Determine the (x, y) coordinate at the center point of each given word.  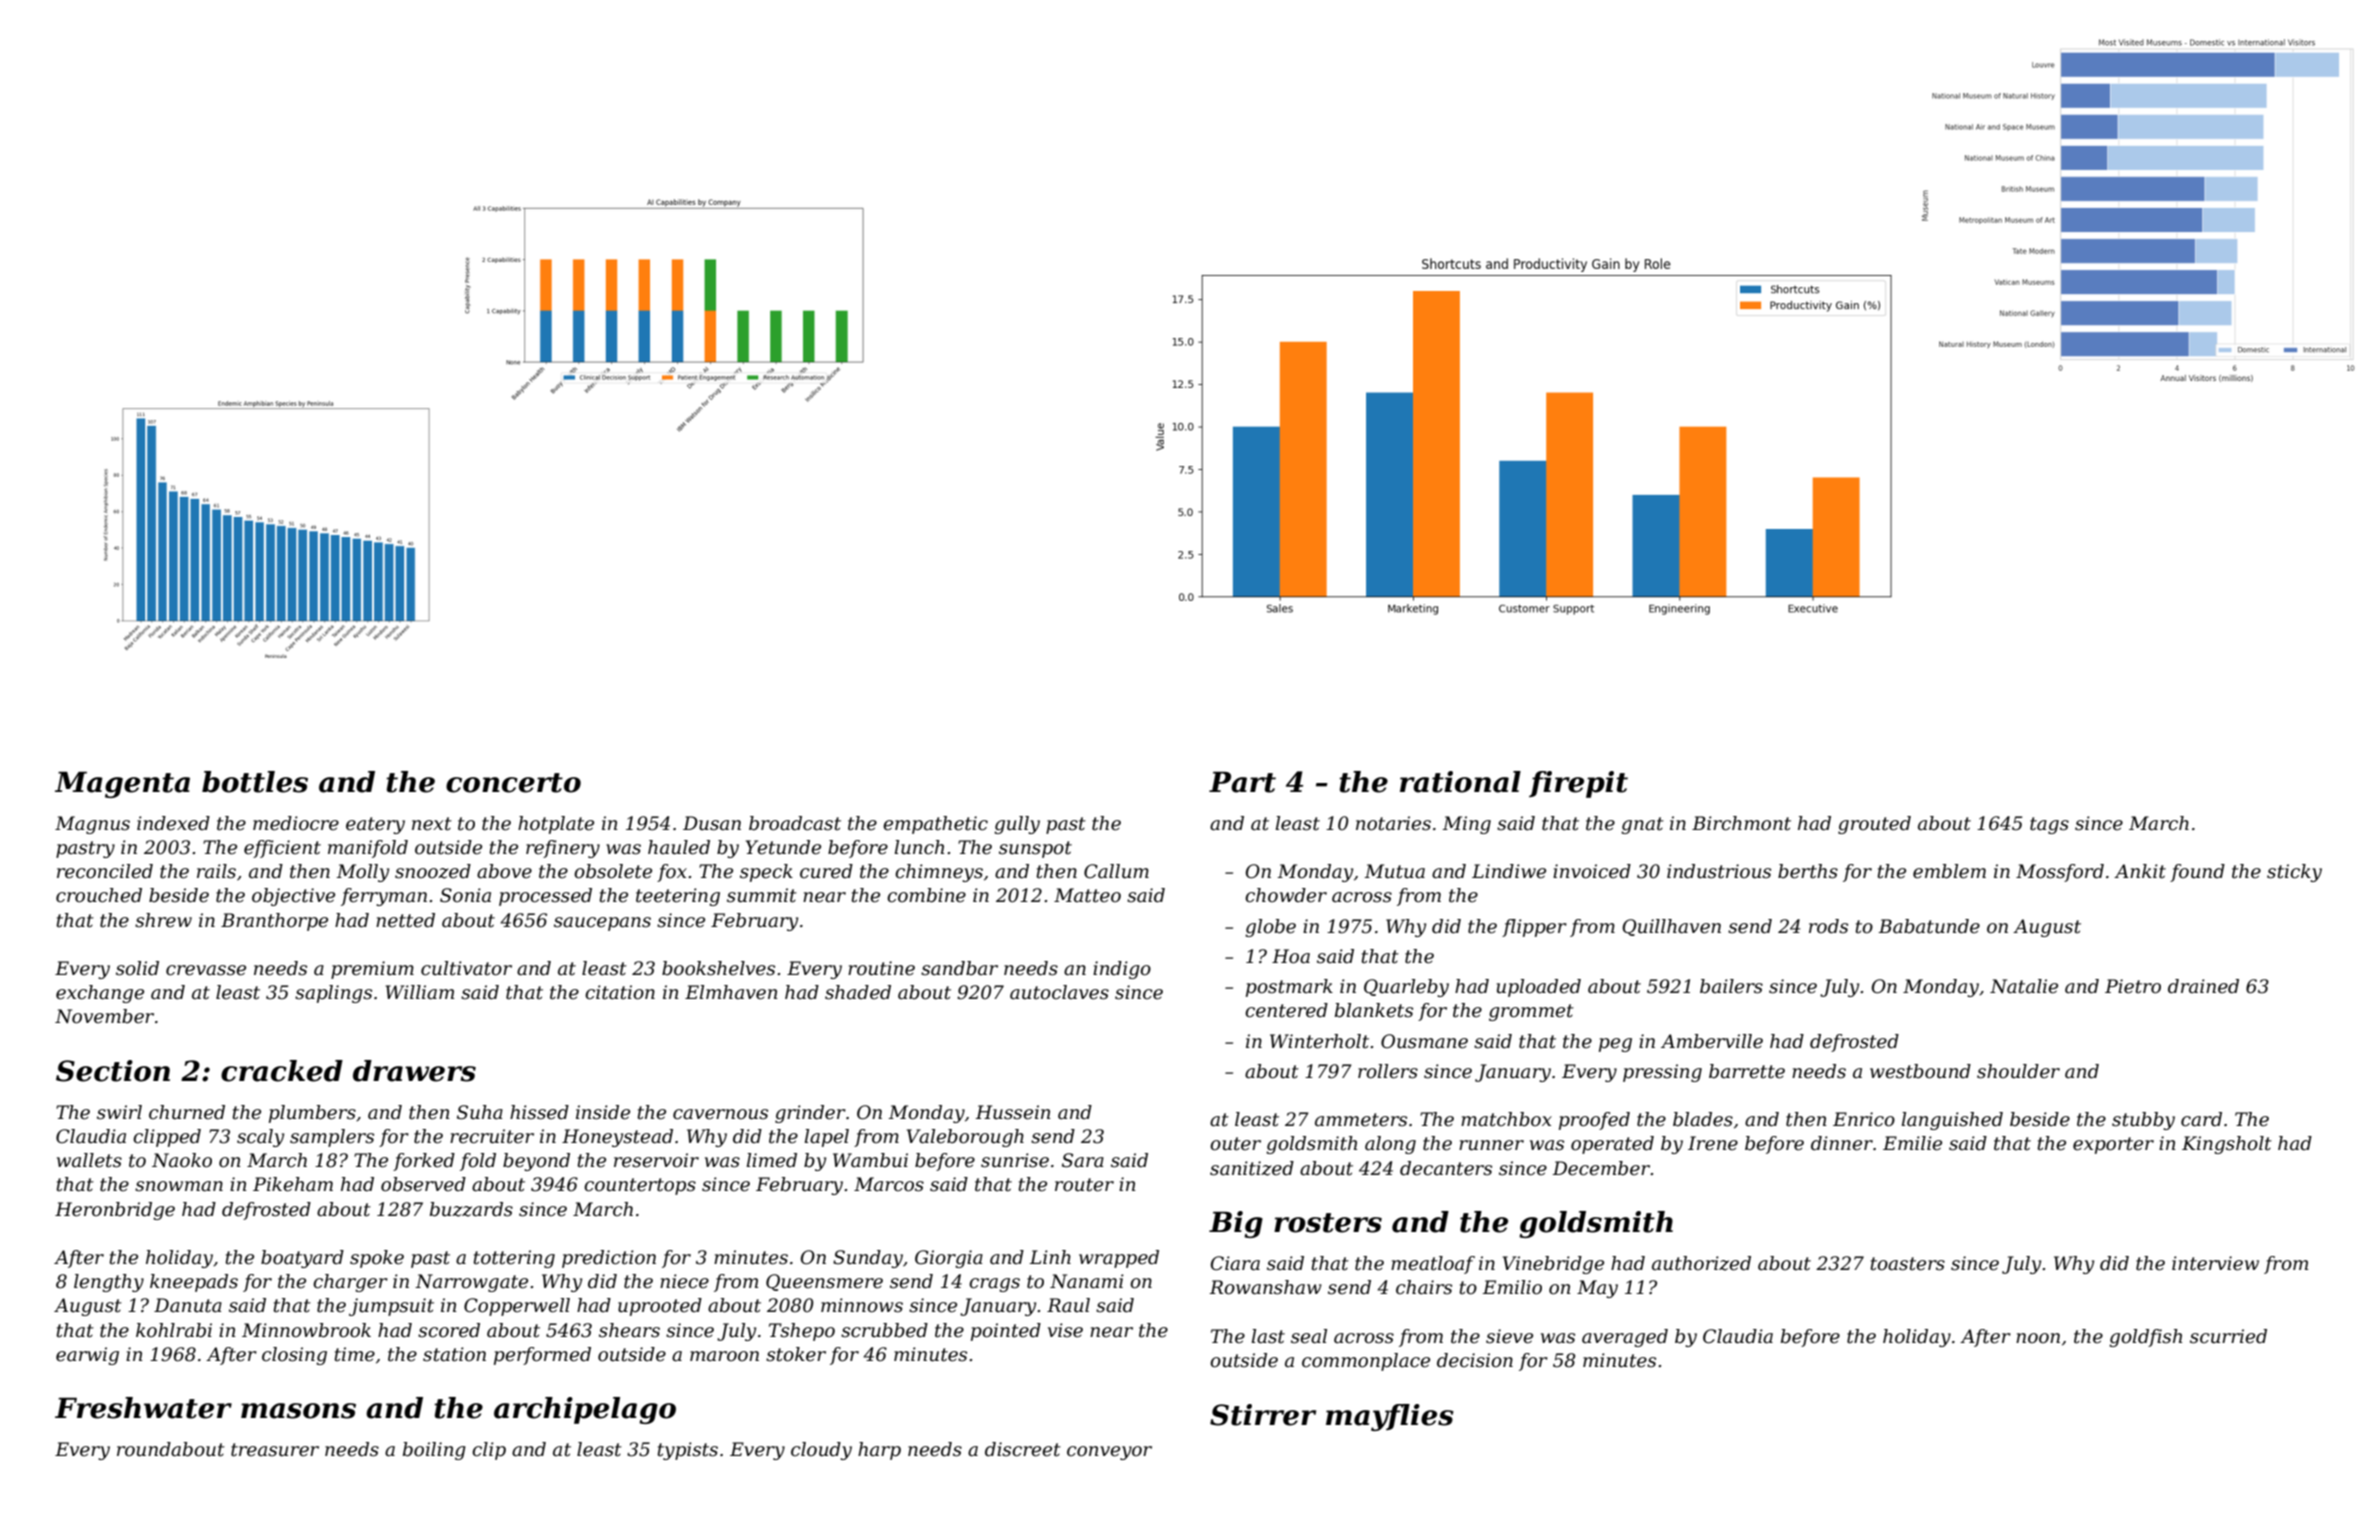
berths (1808, 871)
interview (2215, 1263)
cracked (282, 1071)
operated (1612, 1145)
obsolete (613, 871)
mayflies (1390, 1417)
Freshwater (143, 1408)
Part (1242, 782)
